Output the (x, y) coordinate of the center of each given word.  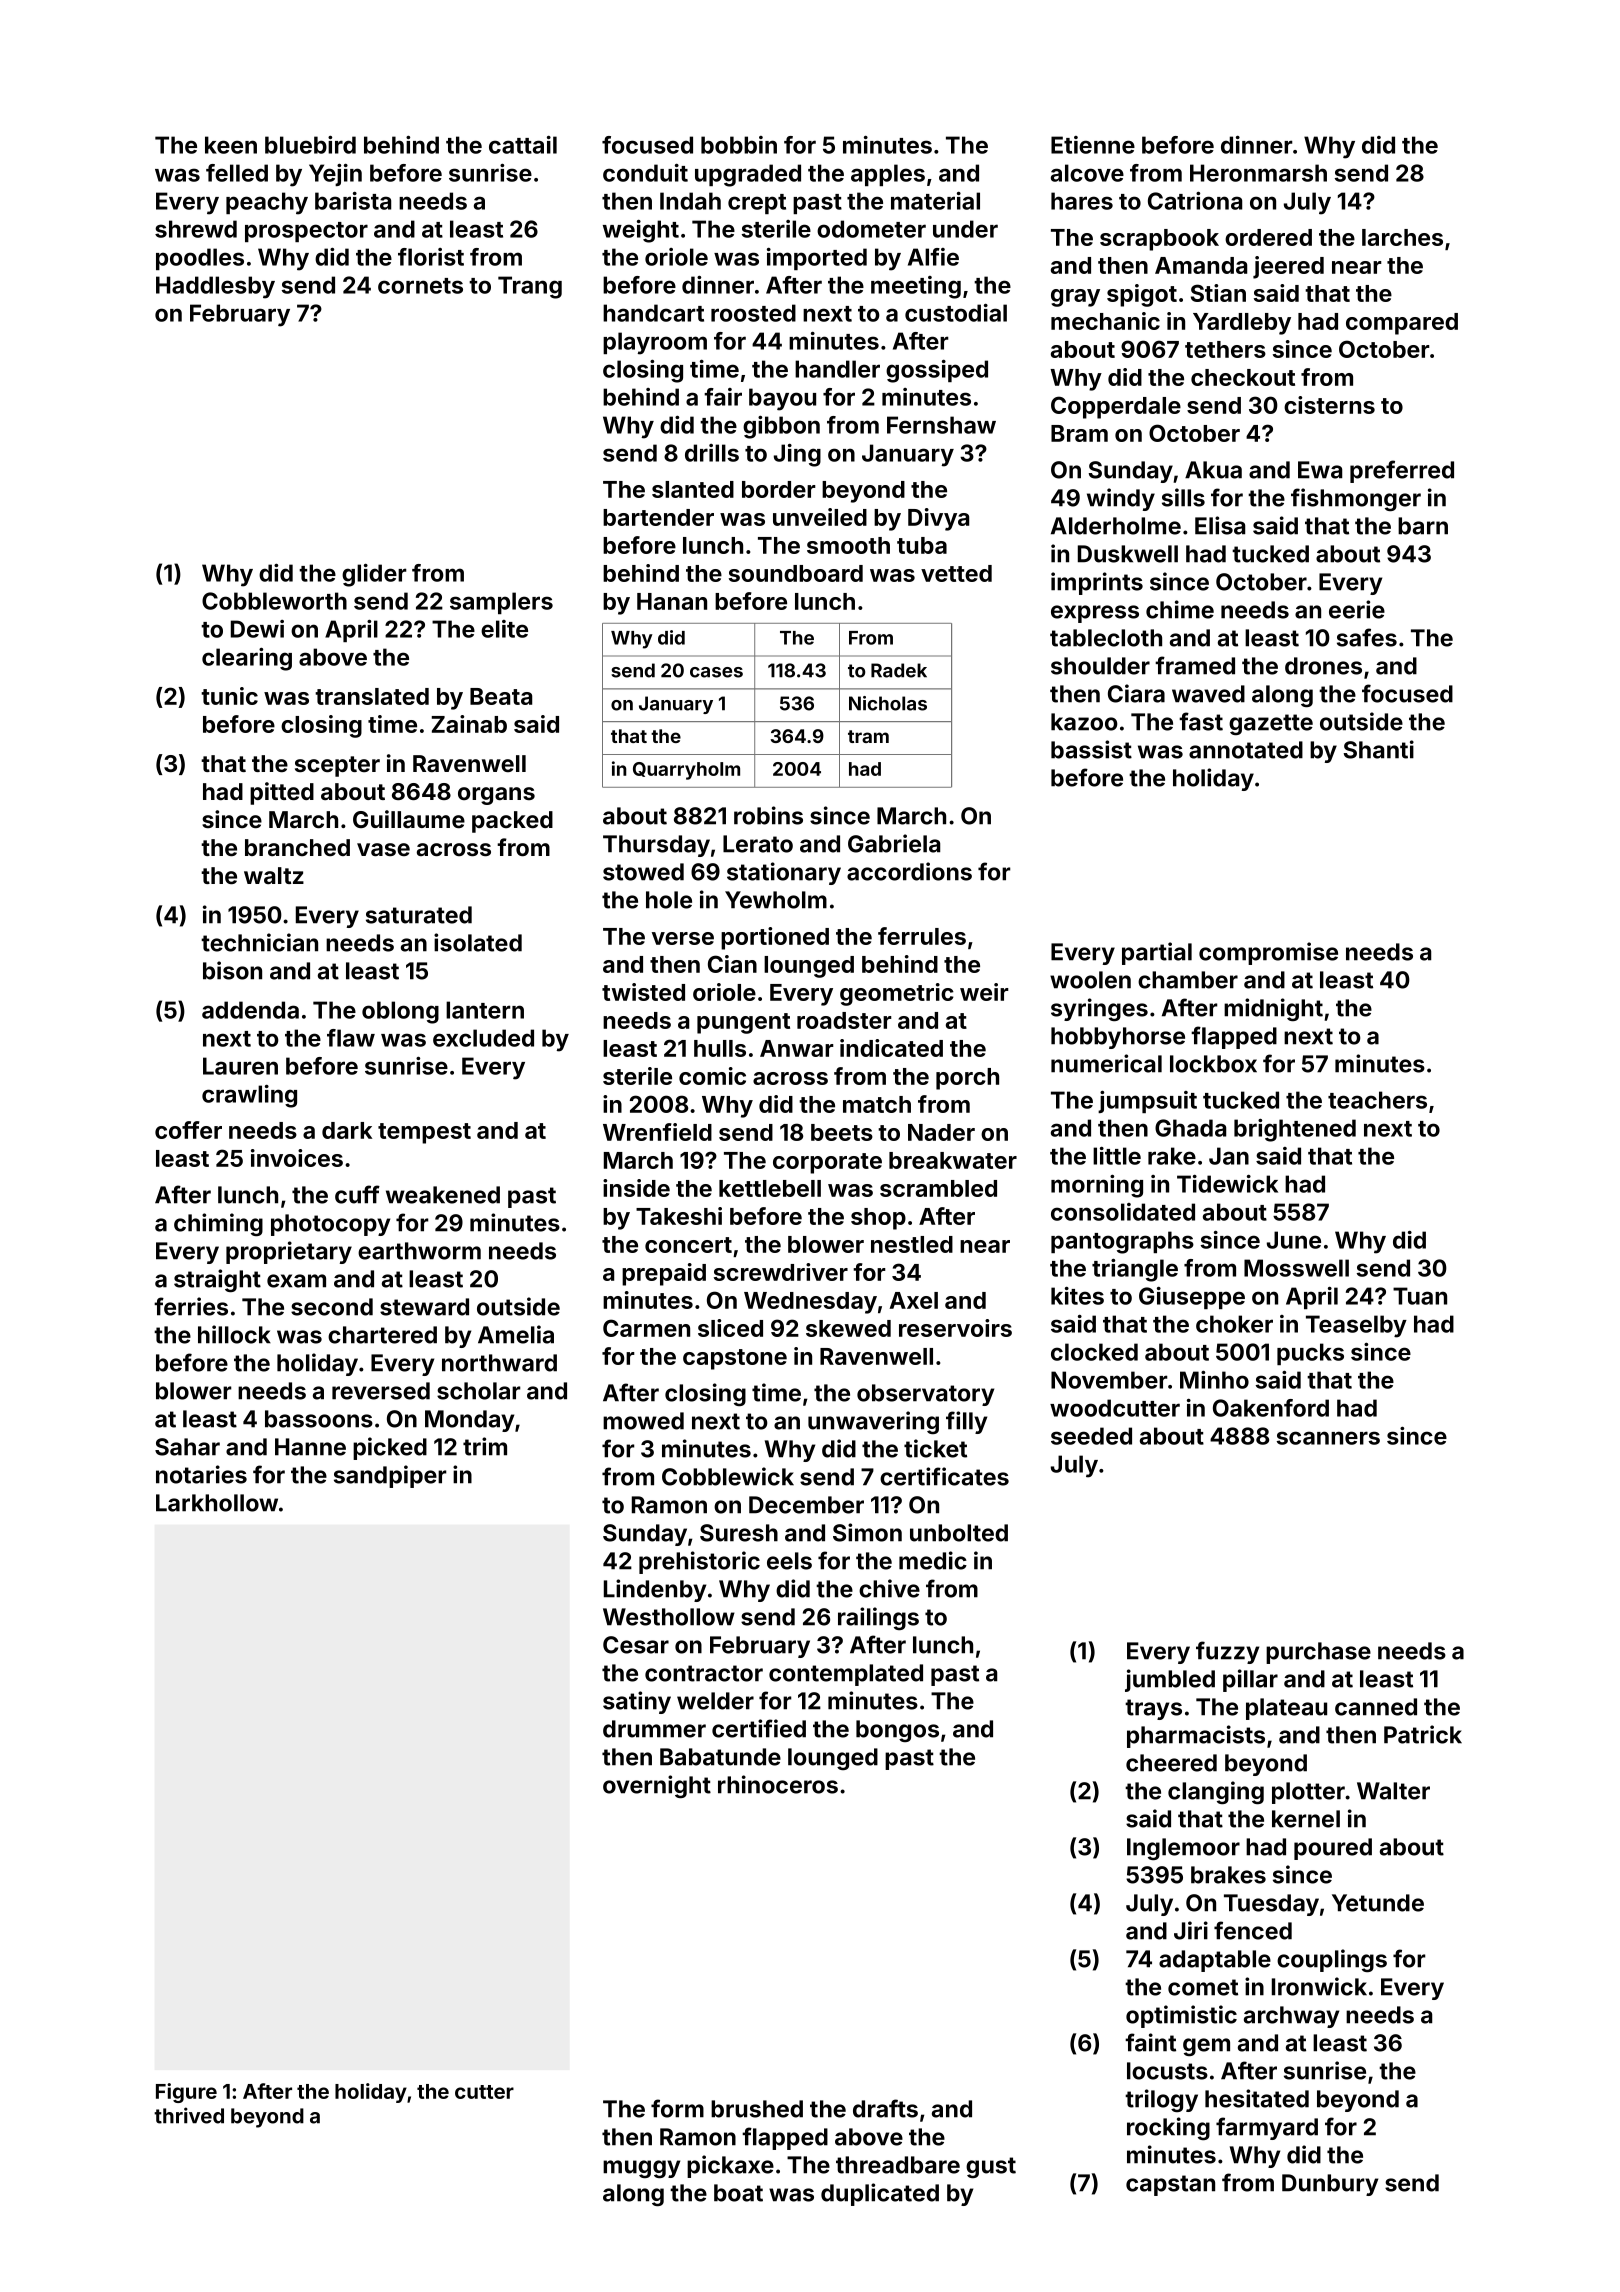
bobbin (739, 145)
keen (231, 145)
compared (1402, 324)
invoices (297, 1158)
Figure (186, 2093)
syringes (1099, 1009)
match (877, 1104)
